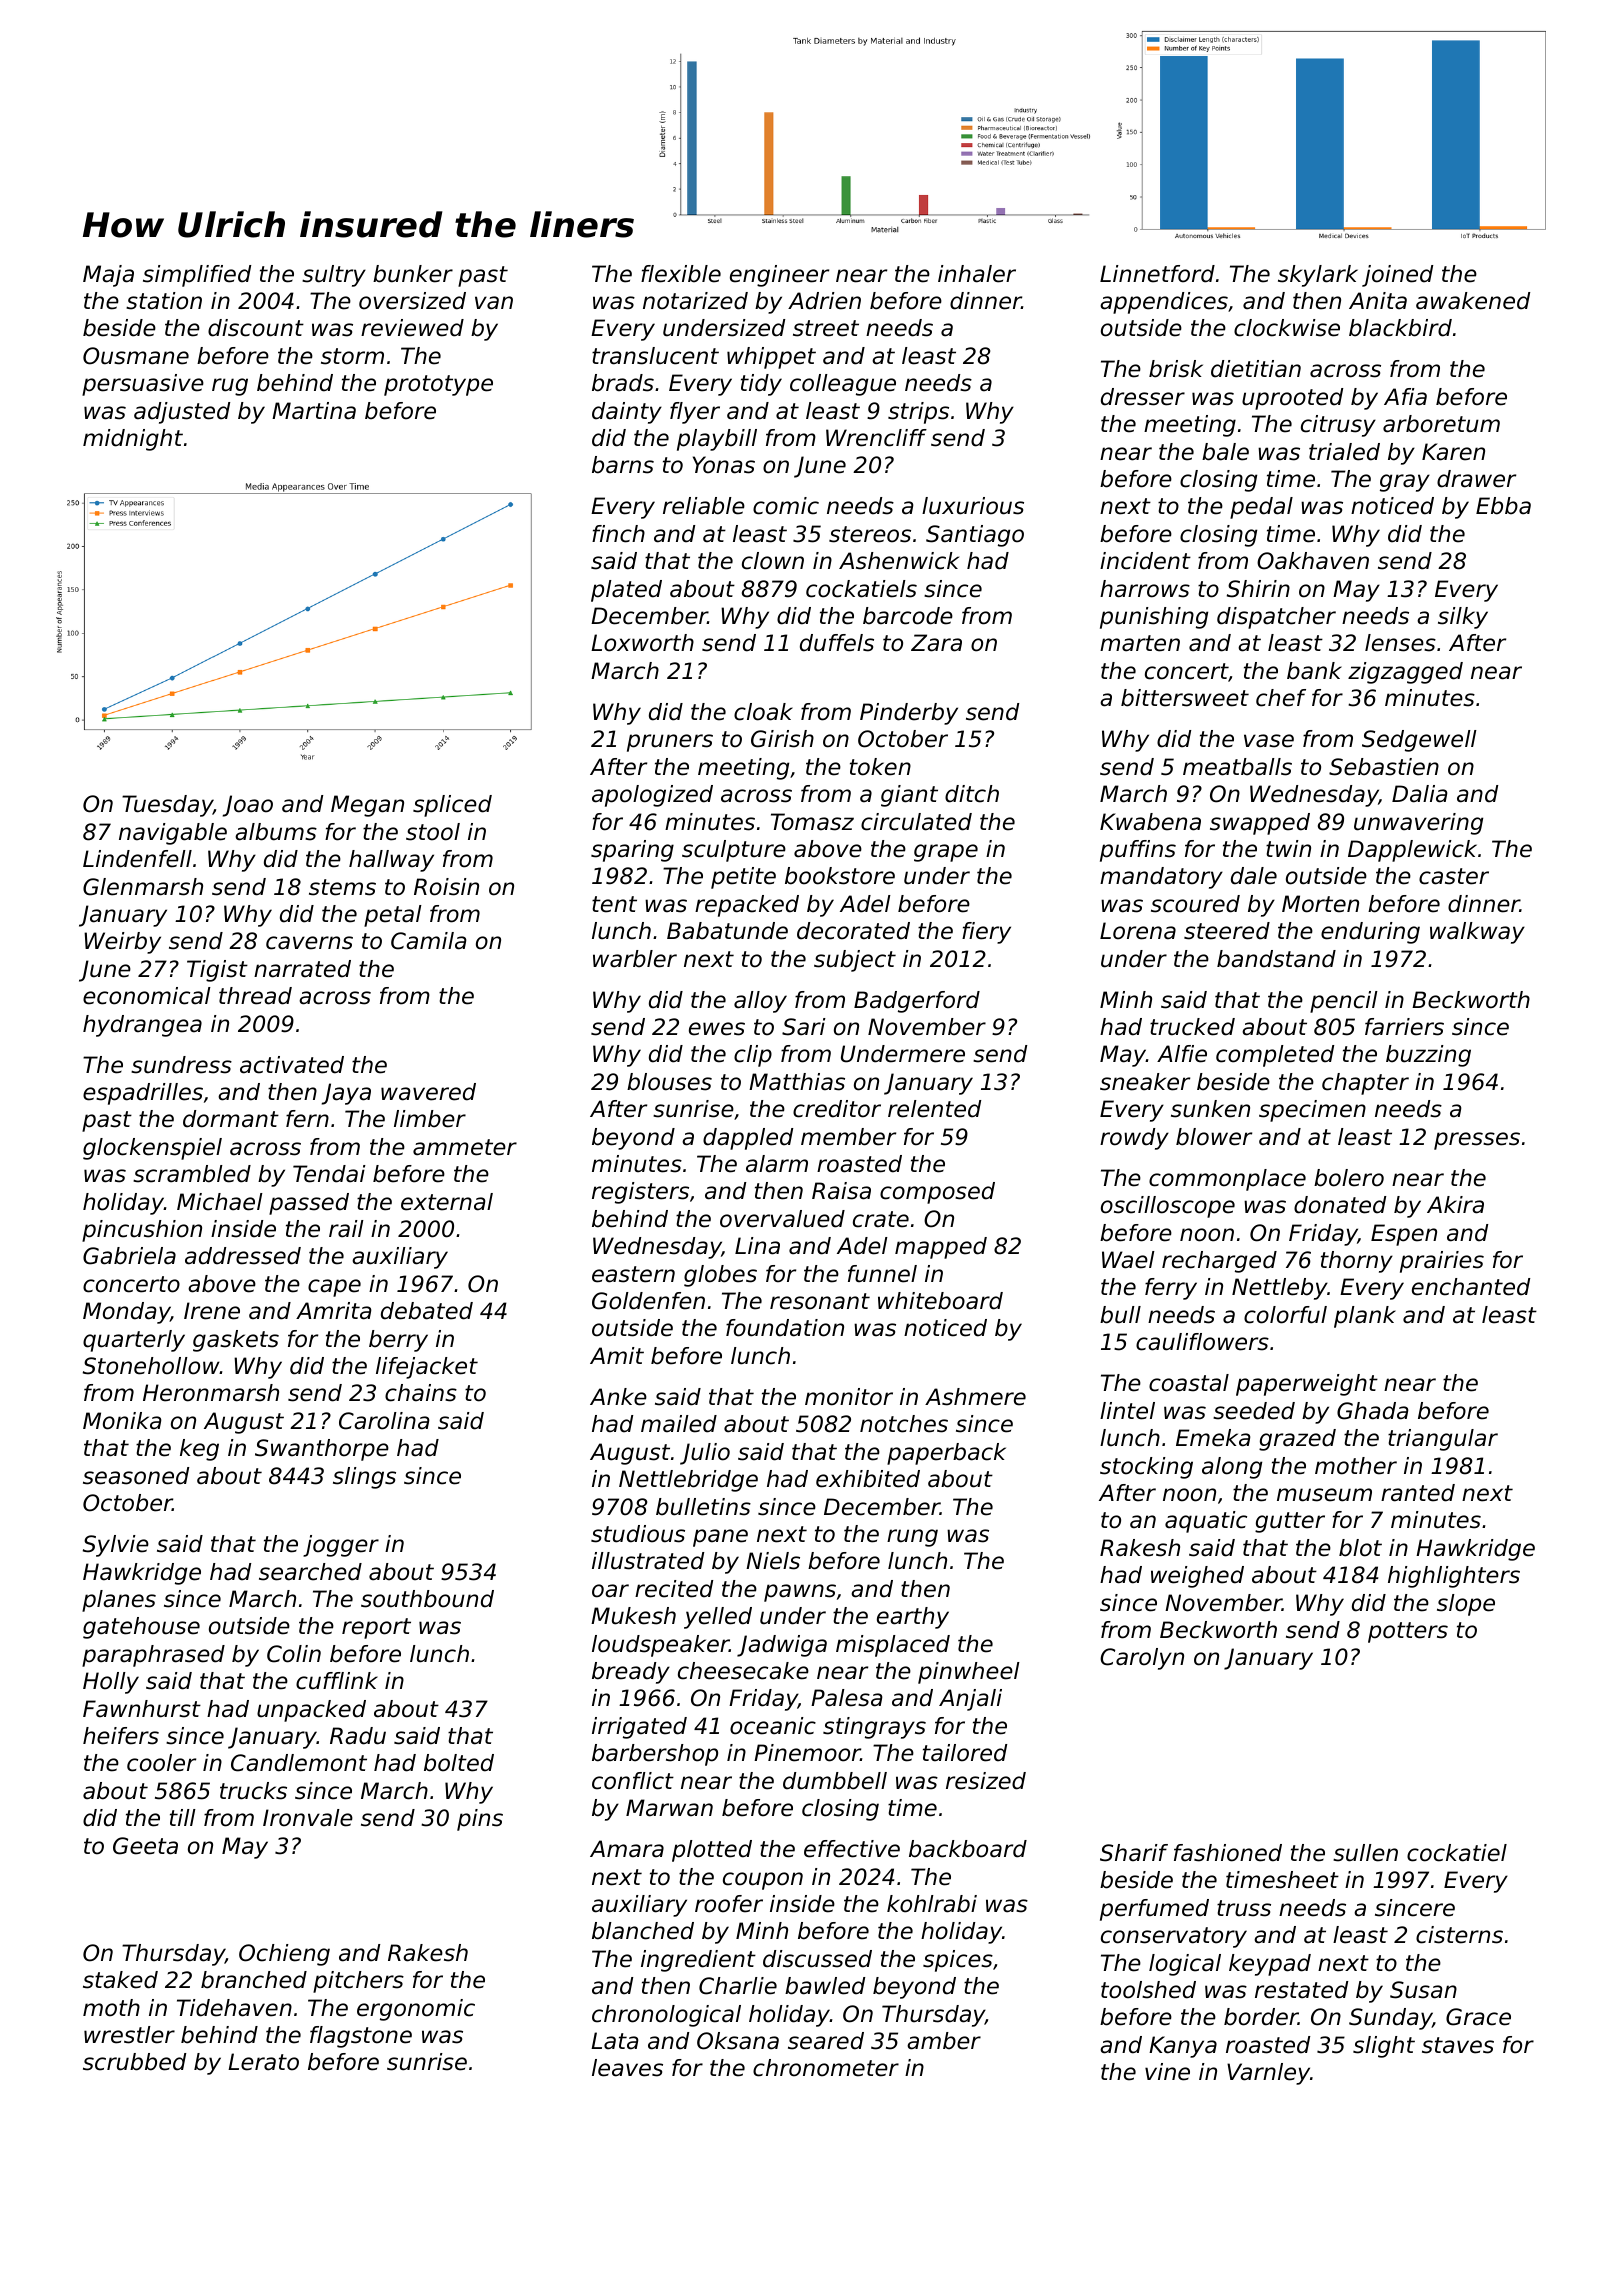 This screenshot has height=2292, width=1620. Describe the element at coordinates (977, 274) in the screenshot. I see `inhaler` at that location.
